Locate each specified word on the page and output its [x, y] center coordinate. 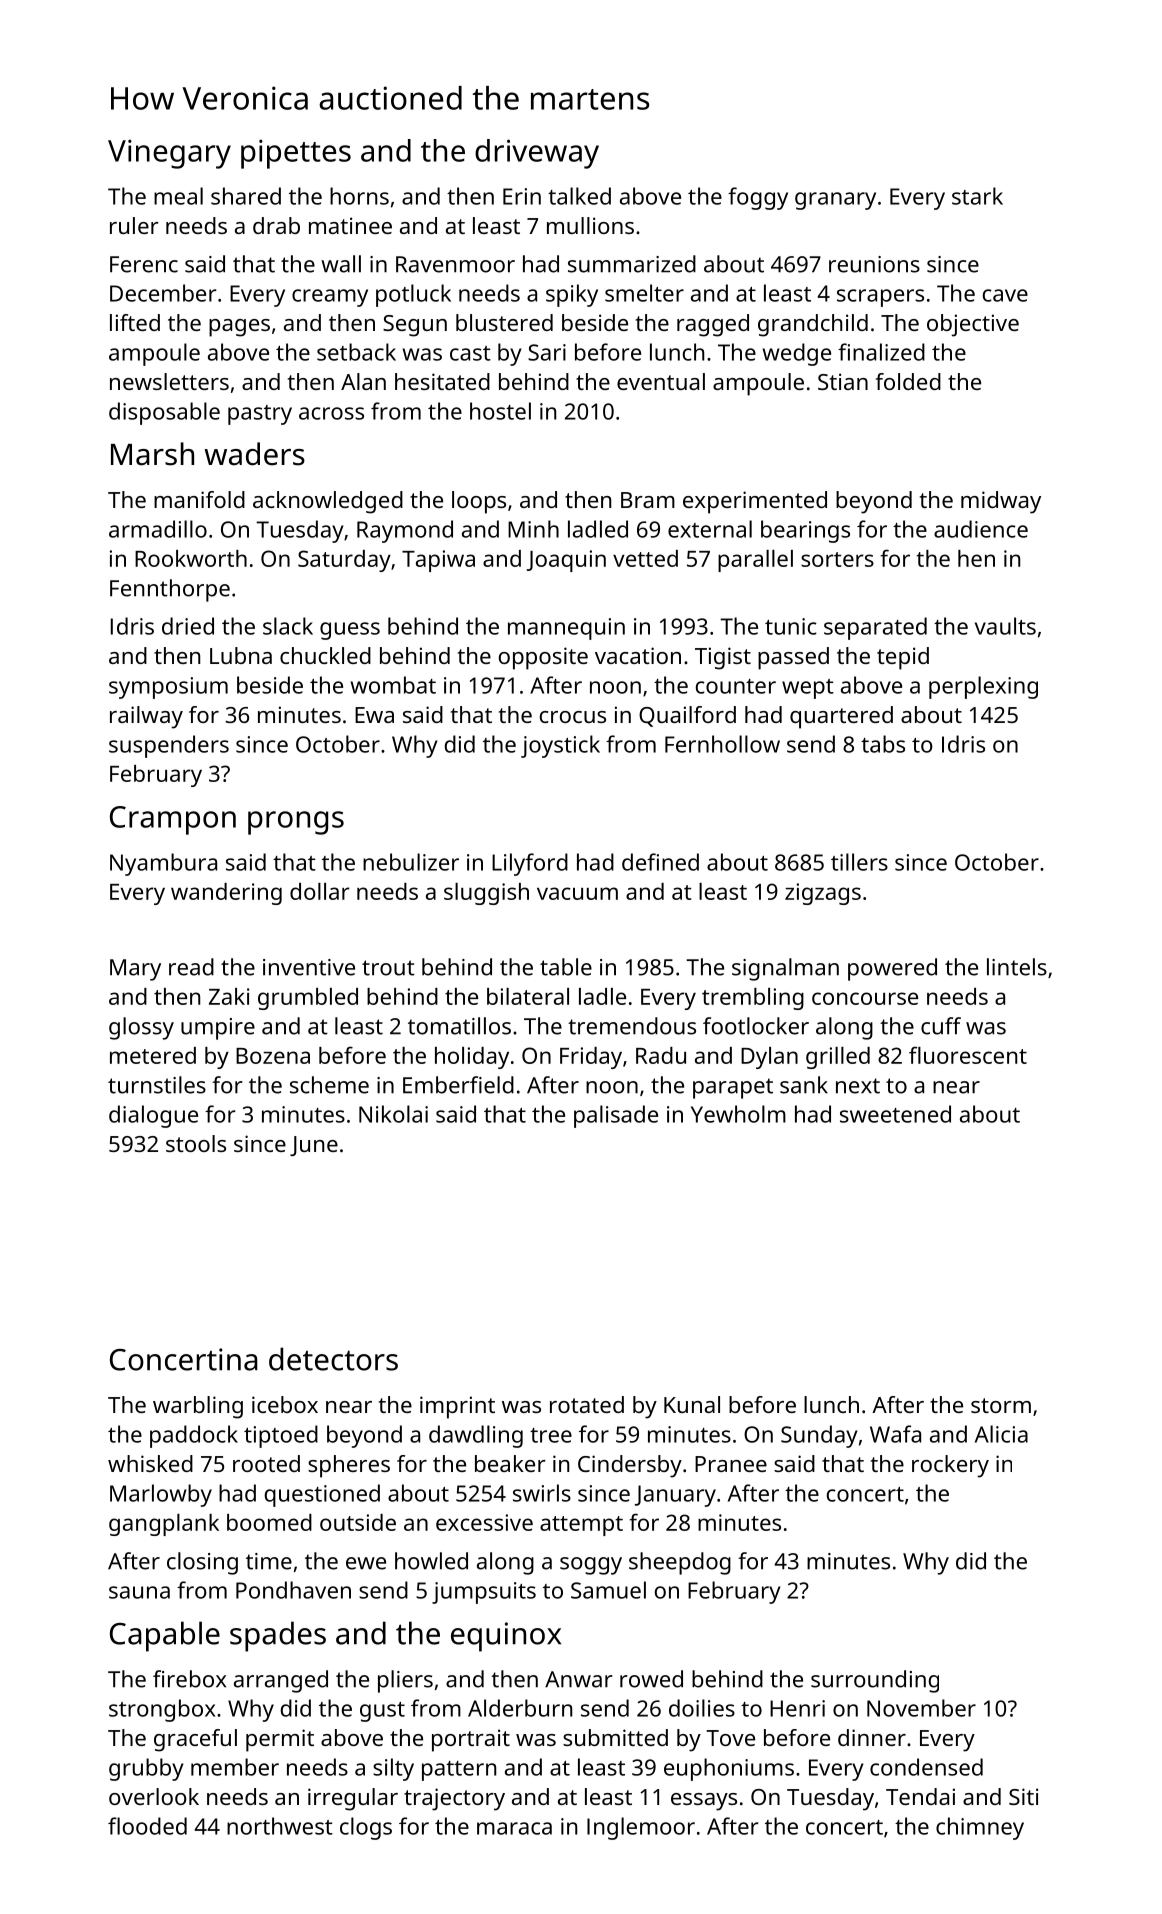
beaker [510, 1463]
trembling [753, 999]
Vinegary [169, 154]
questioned [322, 1495]
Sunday [819, 1436]
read [191, 967]
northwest [280, 1826]
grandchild [813, 325]
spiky [572, 295]
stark [977, 196]
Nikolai [393, 1114]
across [331, 413]
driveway [537, 154]
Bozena [273, 1056]
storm [1001, 1405]
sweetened [895, 1114]
